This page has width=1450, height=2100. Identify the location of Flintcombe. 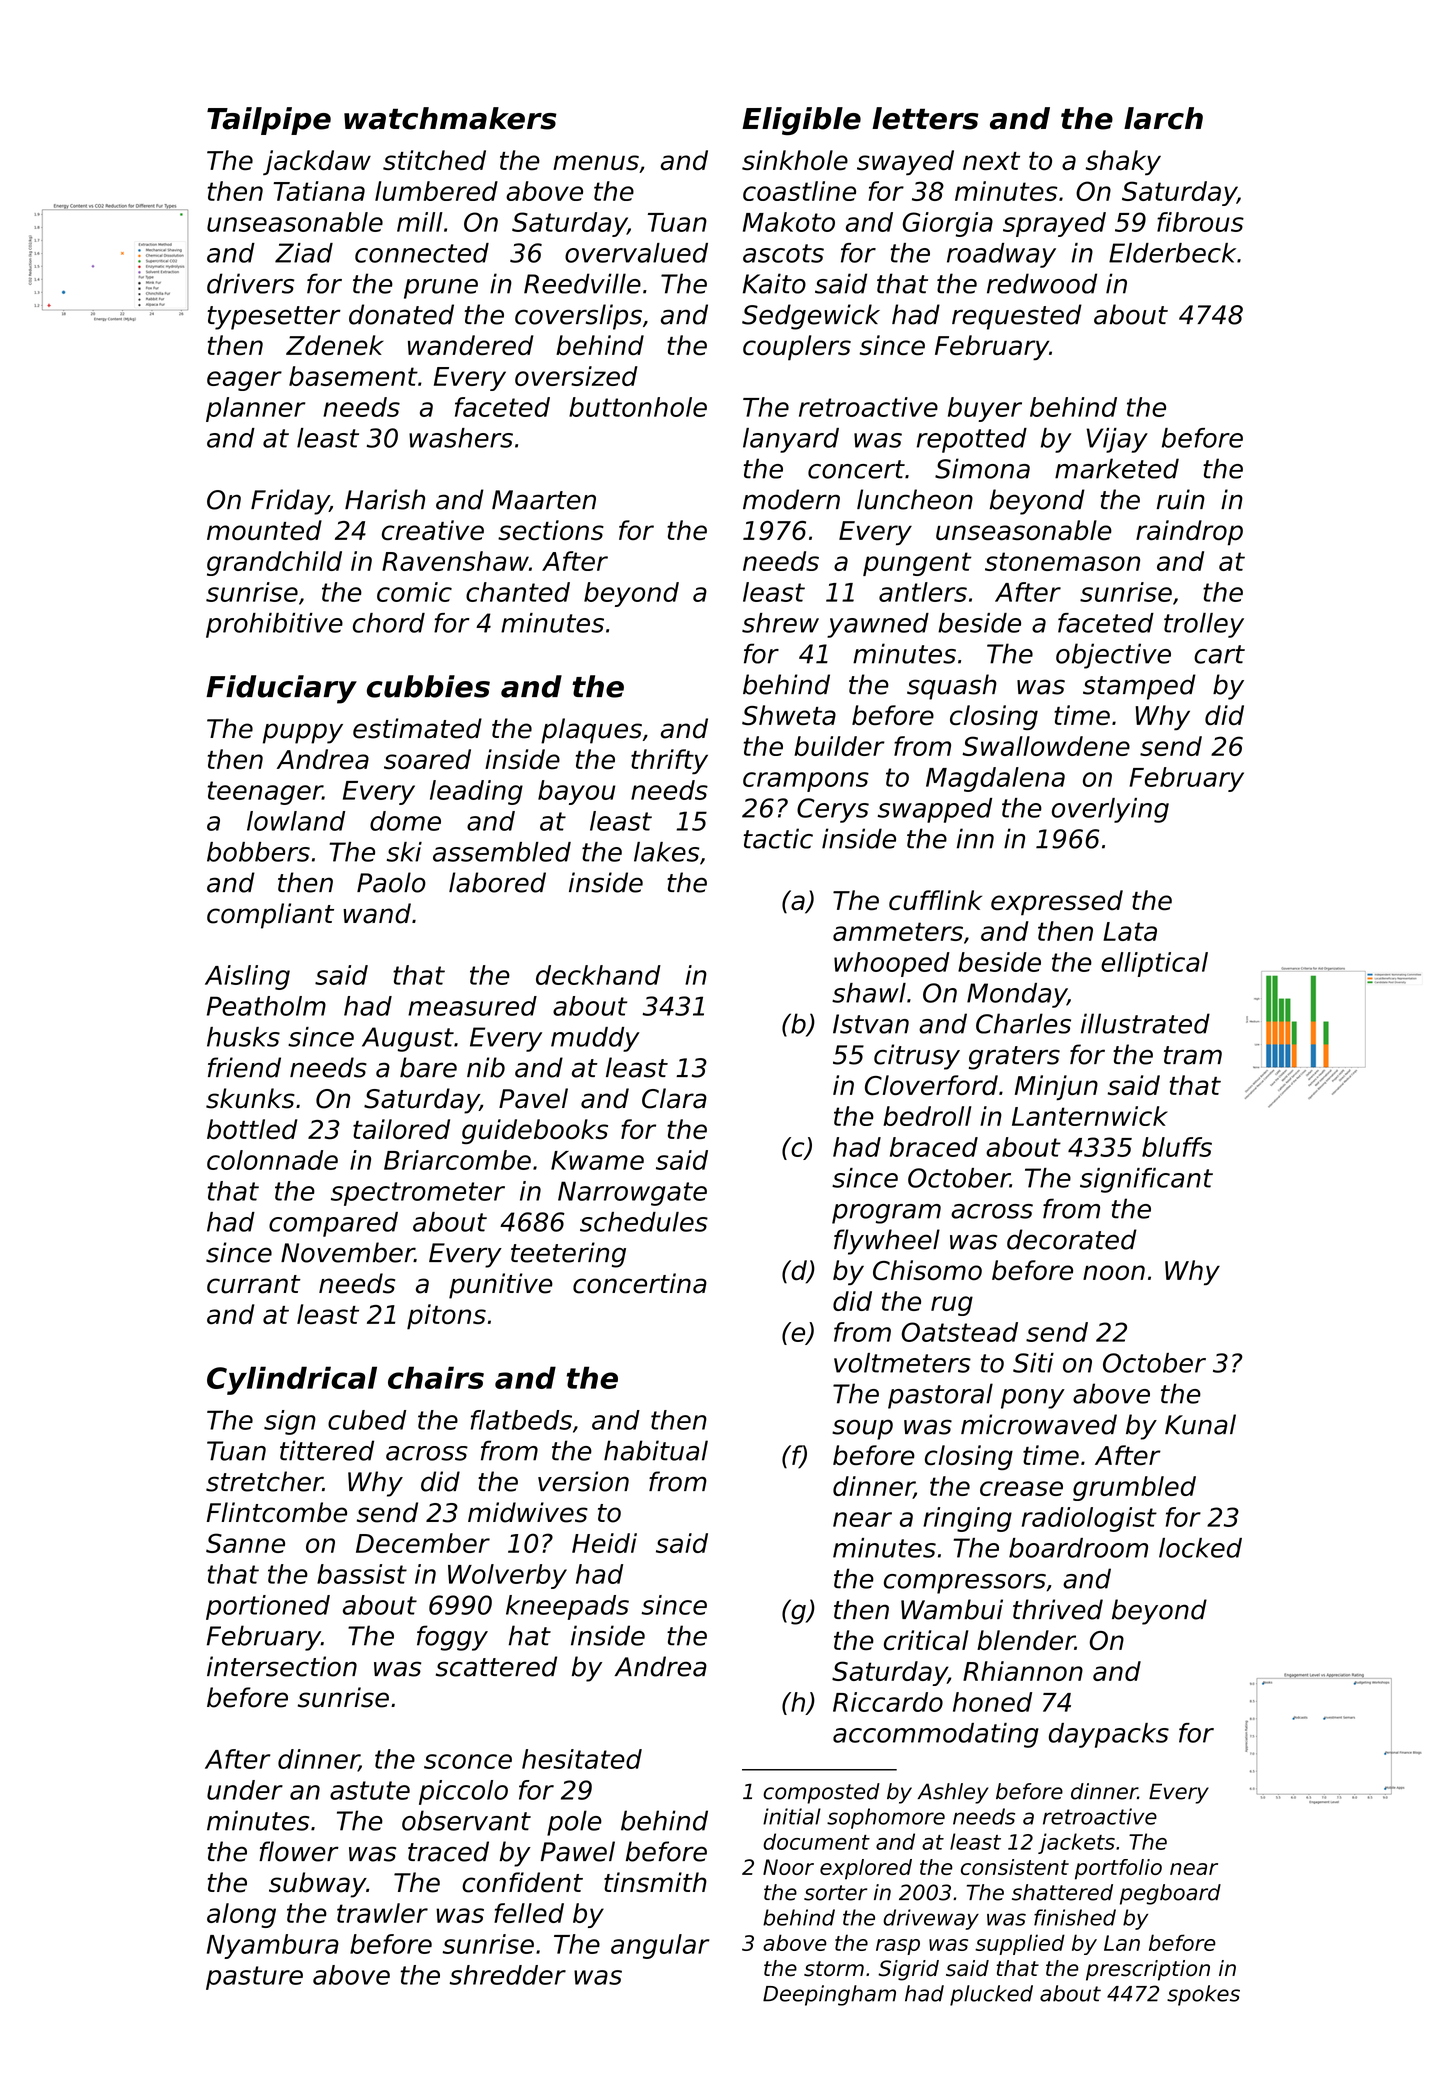
(277, 1512).
